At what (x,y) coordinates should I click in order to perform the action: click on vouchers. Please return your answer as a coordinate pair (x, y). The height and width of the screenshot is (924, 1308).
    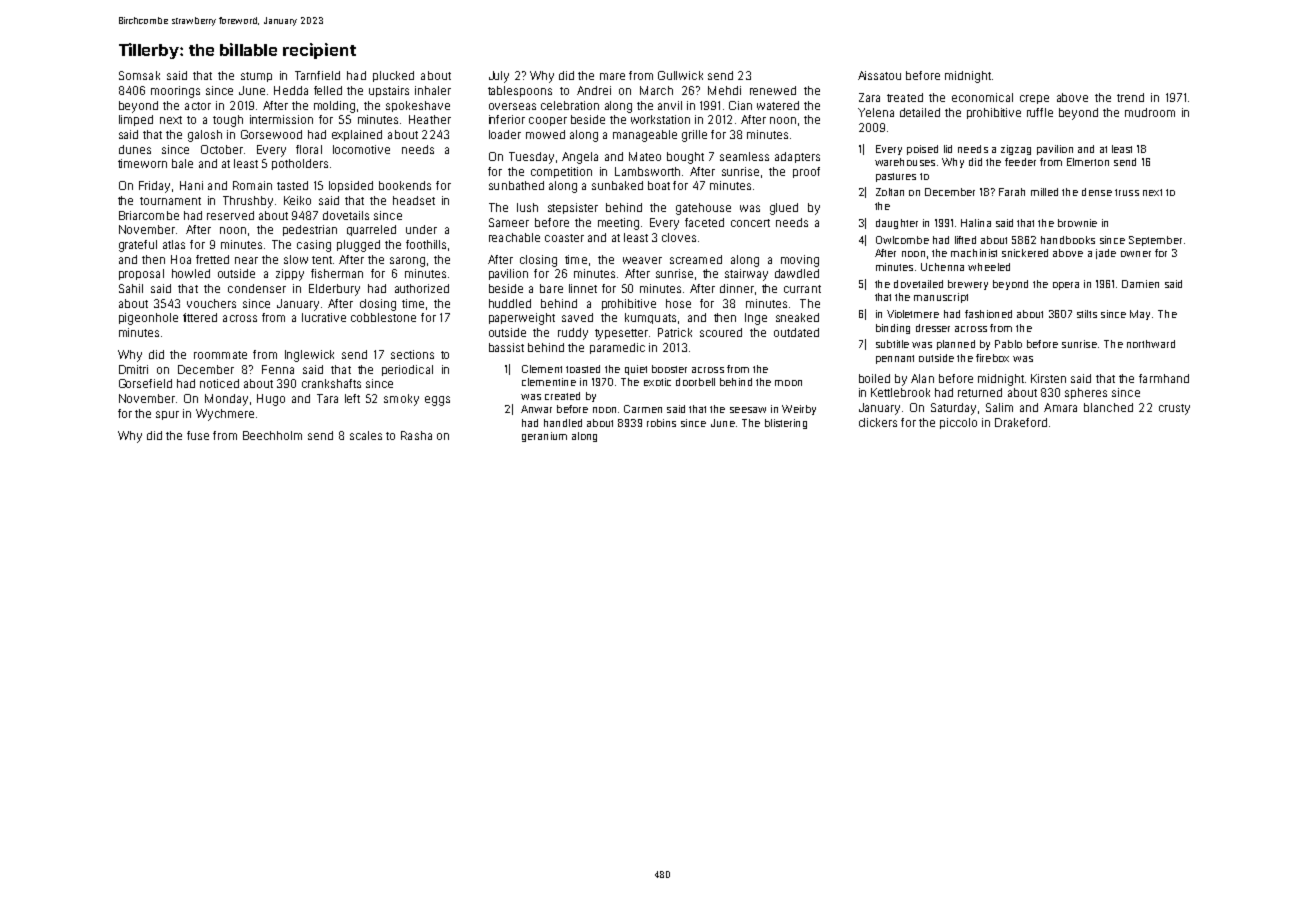
    Looking at the image, I should click on (211, 303).
